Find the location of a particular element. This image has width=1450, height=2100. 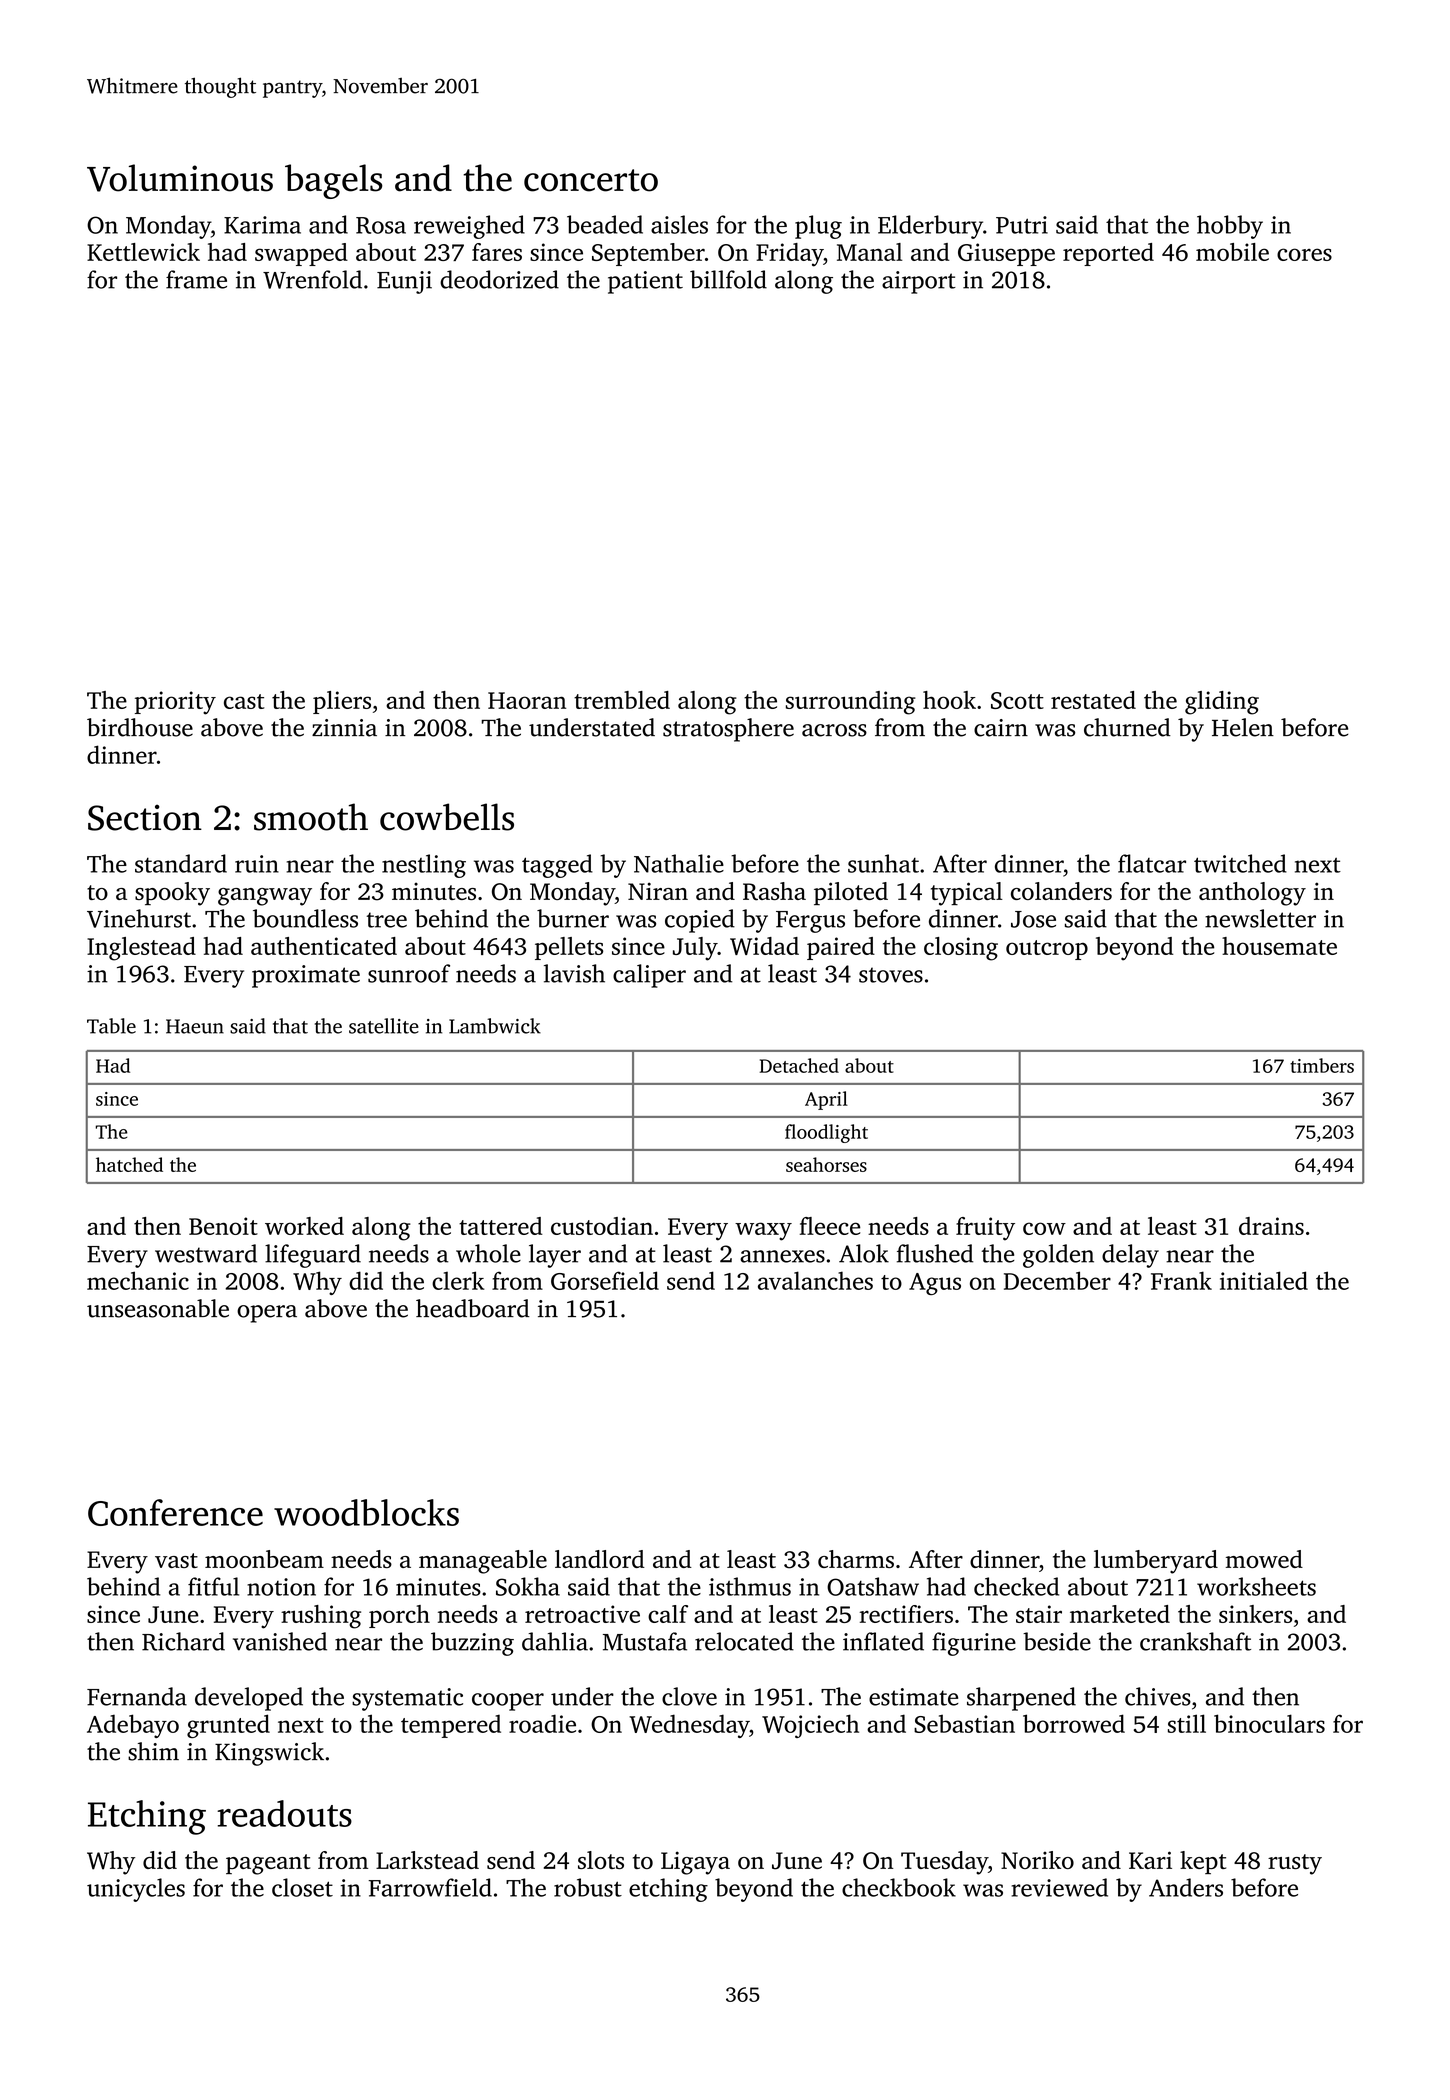

closet is located at coordinates (302, 1887).
